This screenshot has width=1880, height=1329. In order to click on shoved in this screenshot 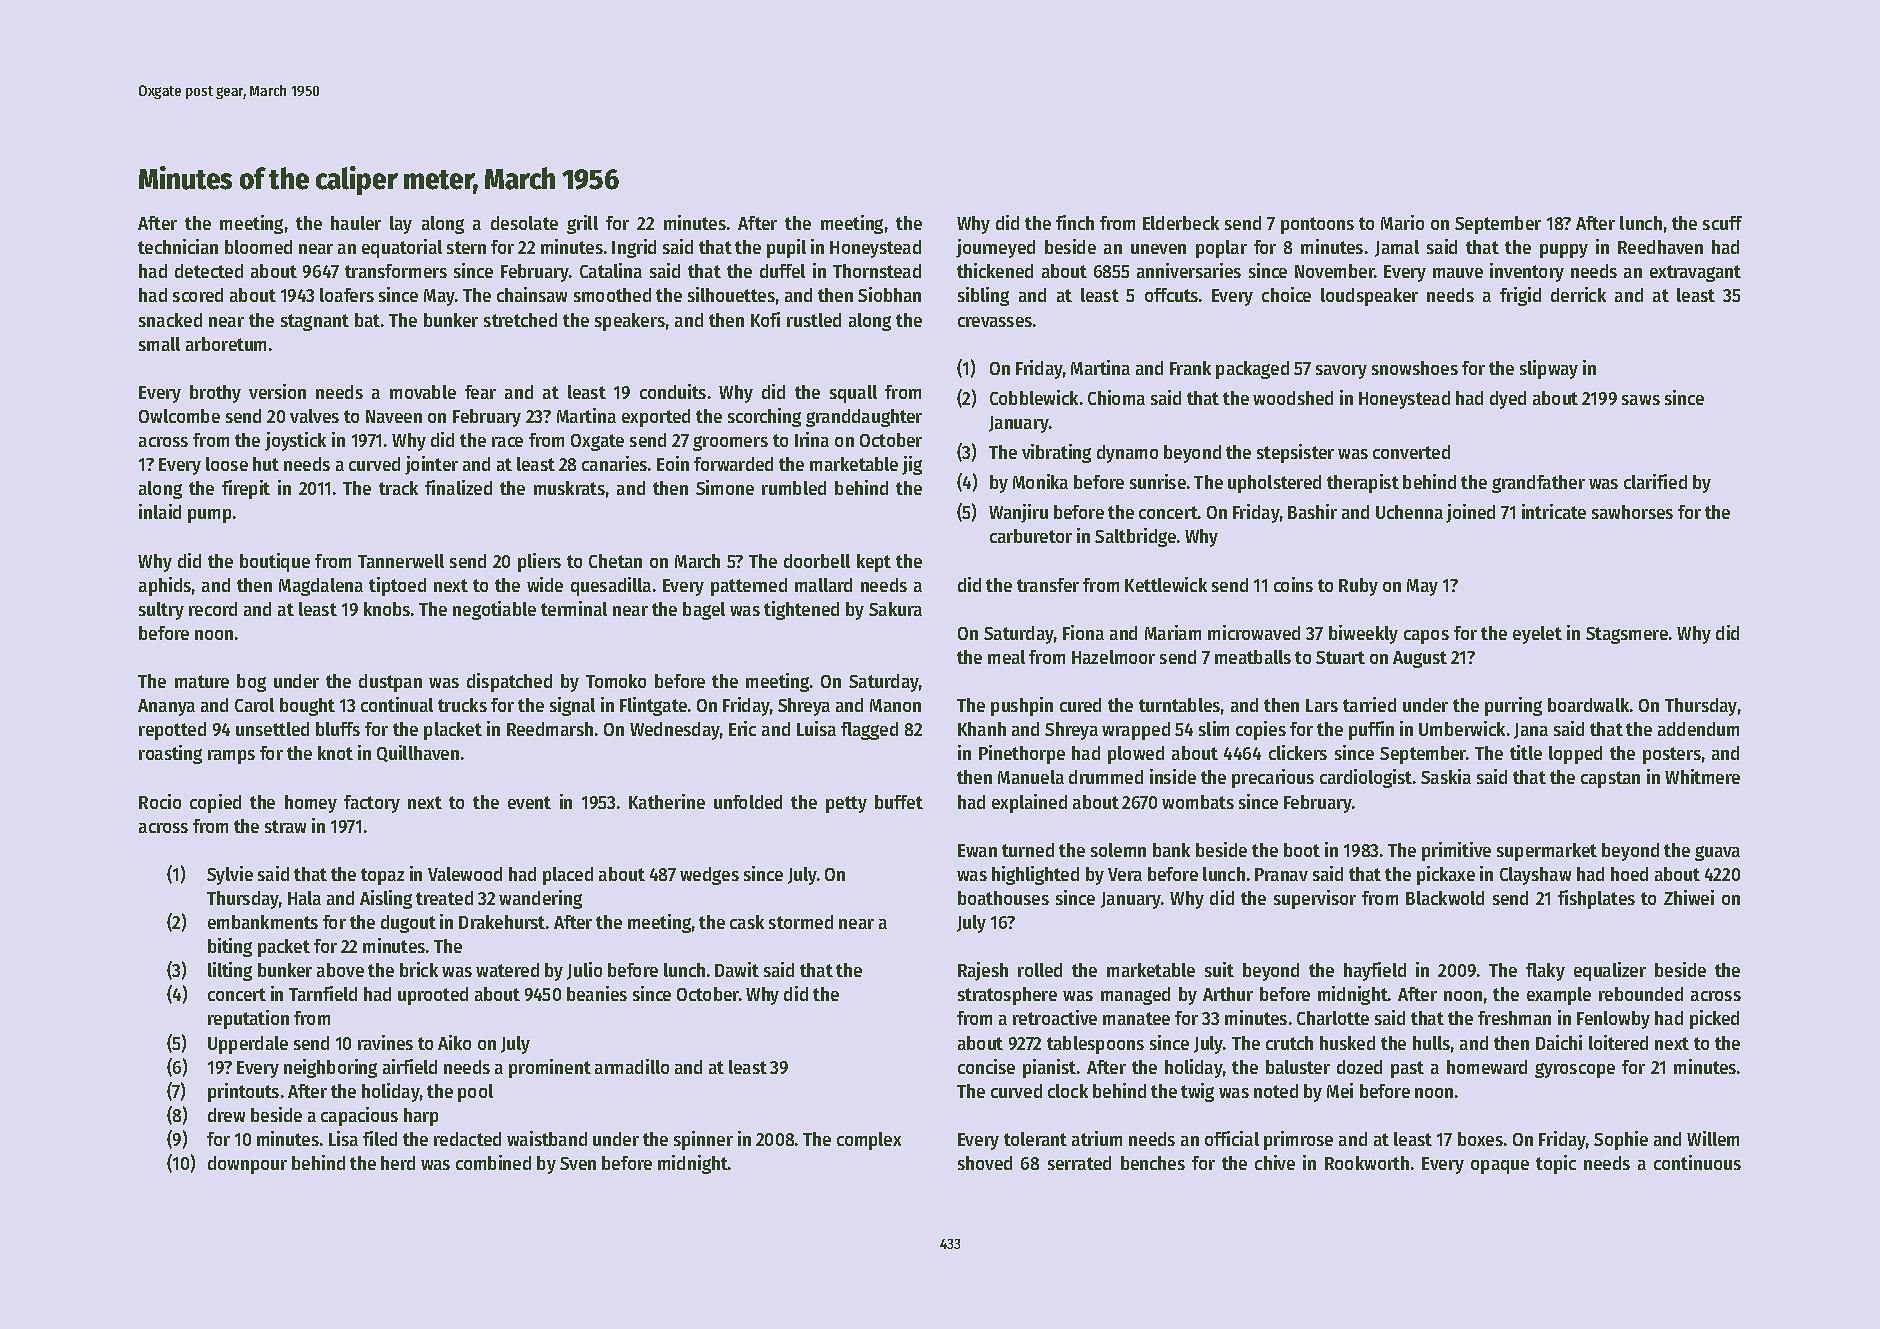, I will do `click(985, 1163)`.
